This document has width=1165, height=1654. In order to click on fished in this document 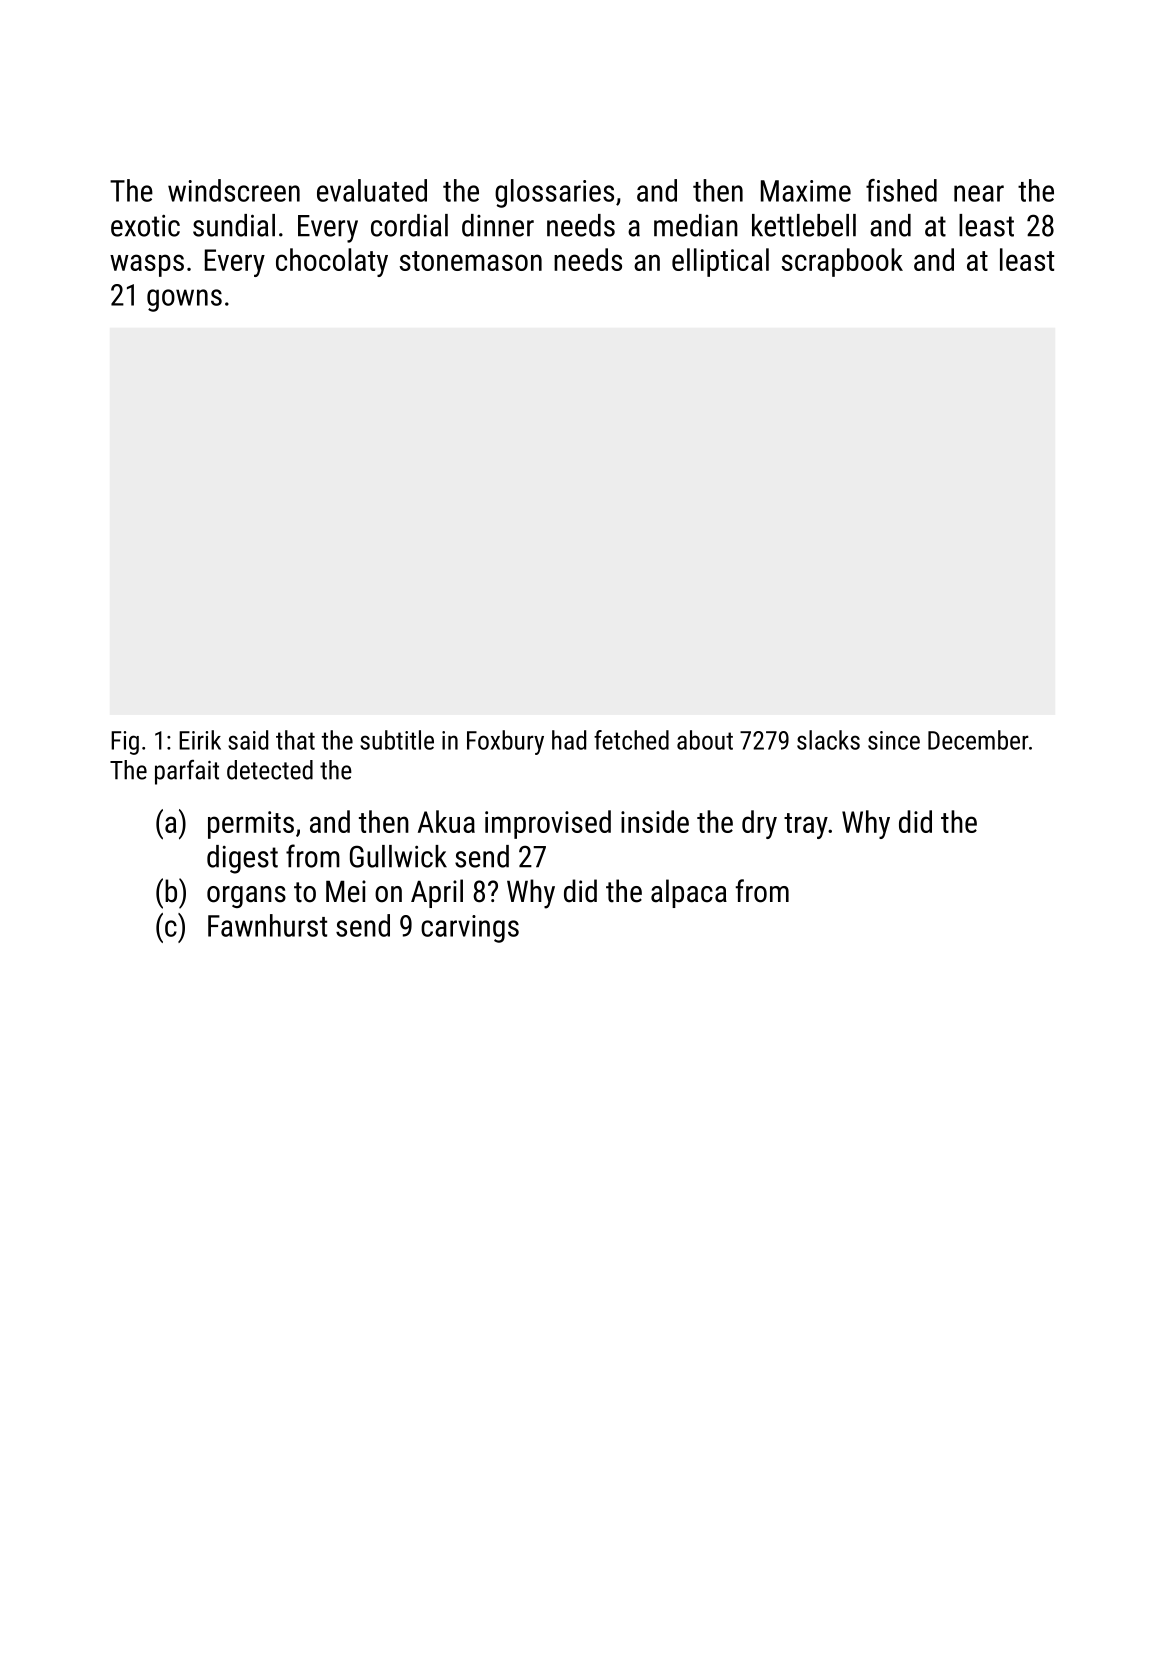, I will do `click(901, 190)`.
